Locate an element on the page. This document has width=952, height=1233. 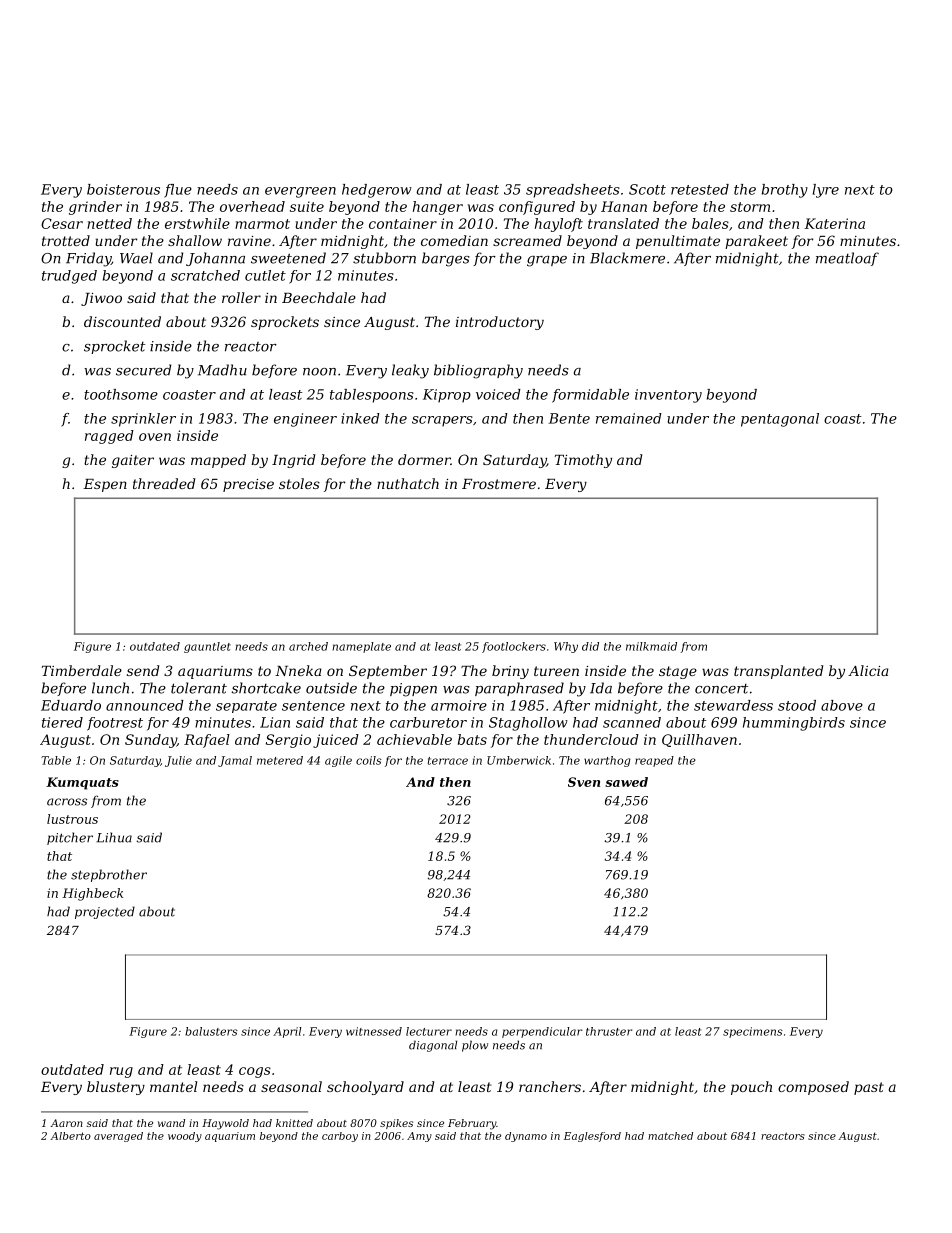
tureen is located at coordinates (556, 671).
